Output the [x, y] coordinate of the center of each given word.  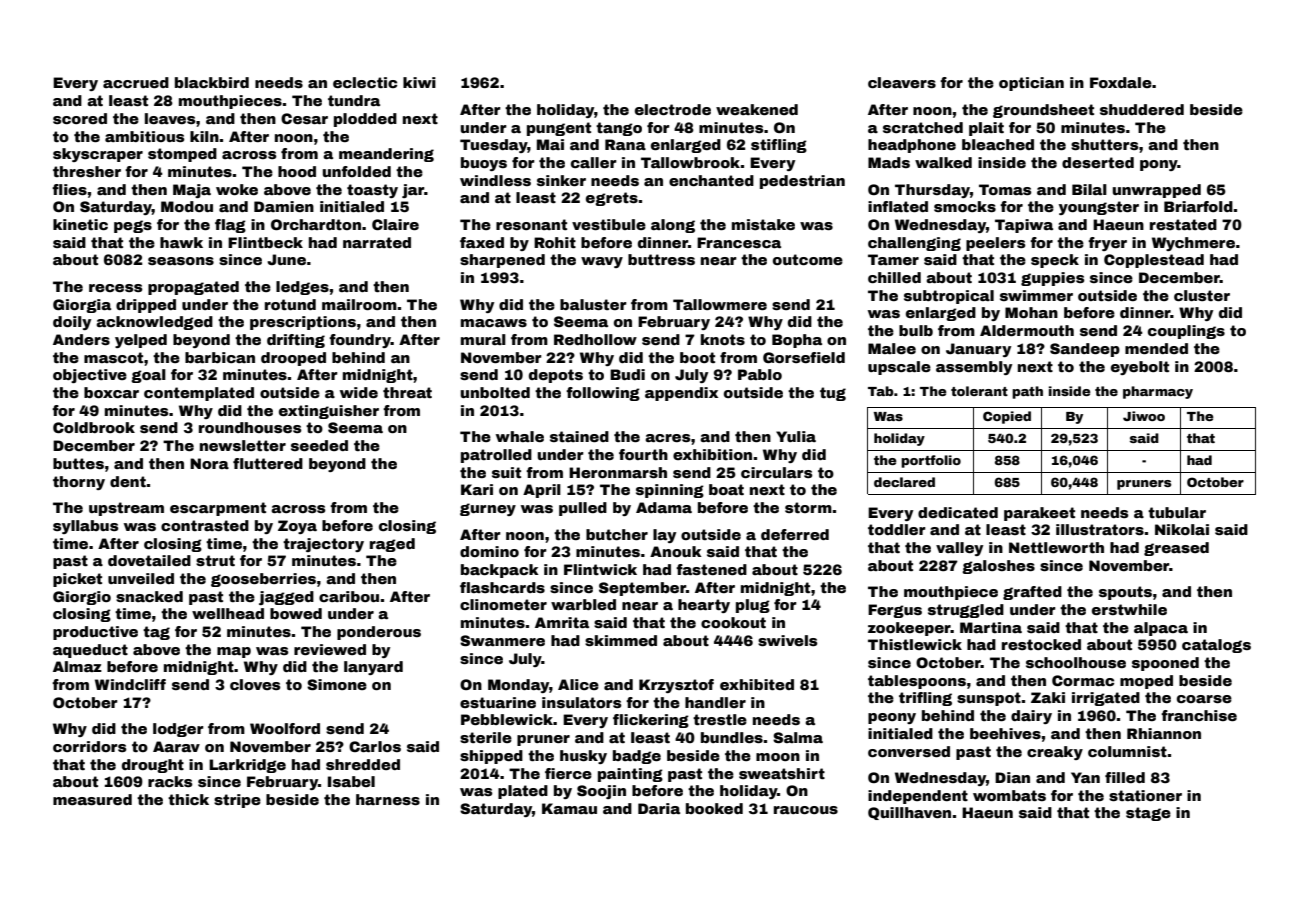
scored [80, 118]
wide [359, 392]
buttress [661, 259]
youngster [1099, 208]
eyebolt [1140, 368]
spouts [1125, 593]
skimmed [621, 640]
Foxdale [1121, 82]
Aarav [176, 746]
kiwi [419, 82]
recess [116, 288]
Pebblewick [507, 719]
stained [579, 436]
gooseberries [263, 580]
